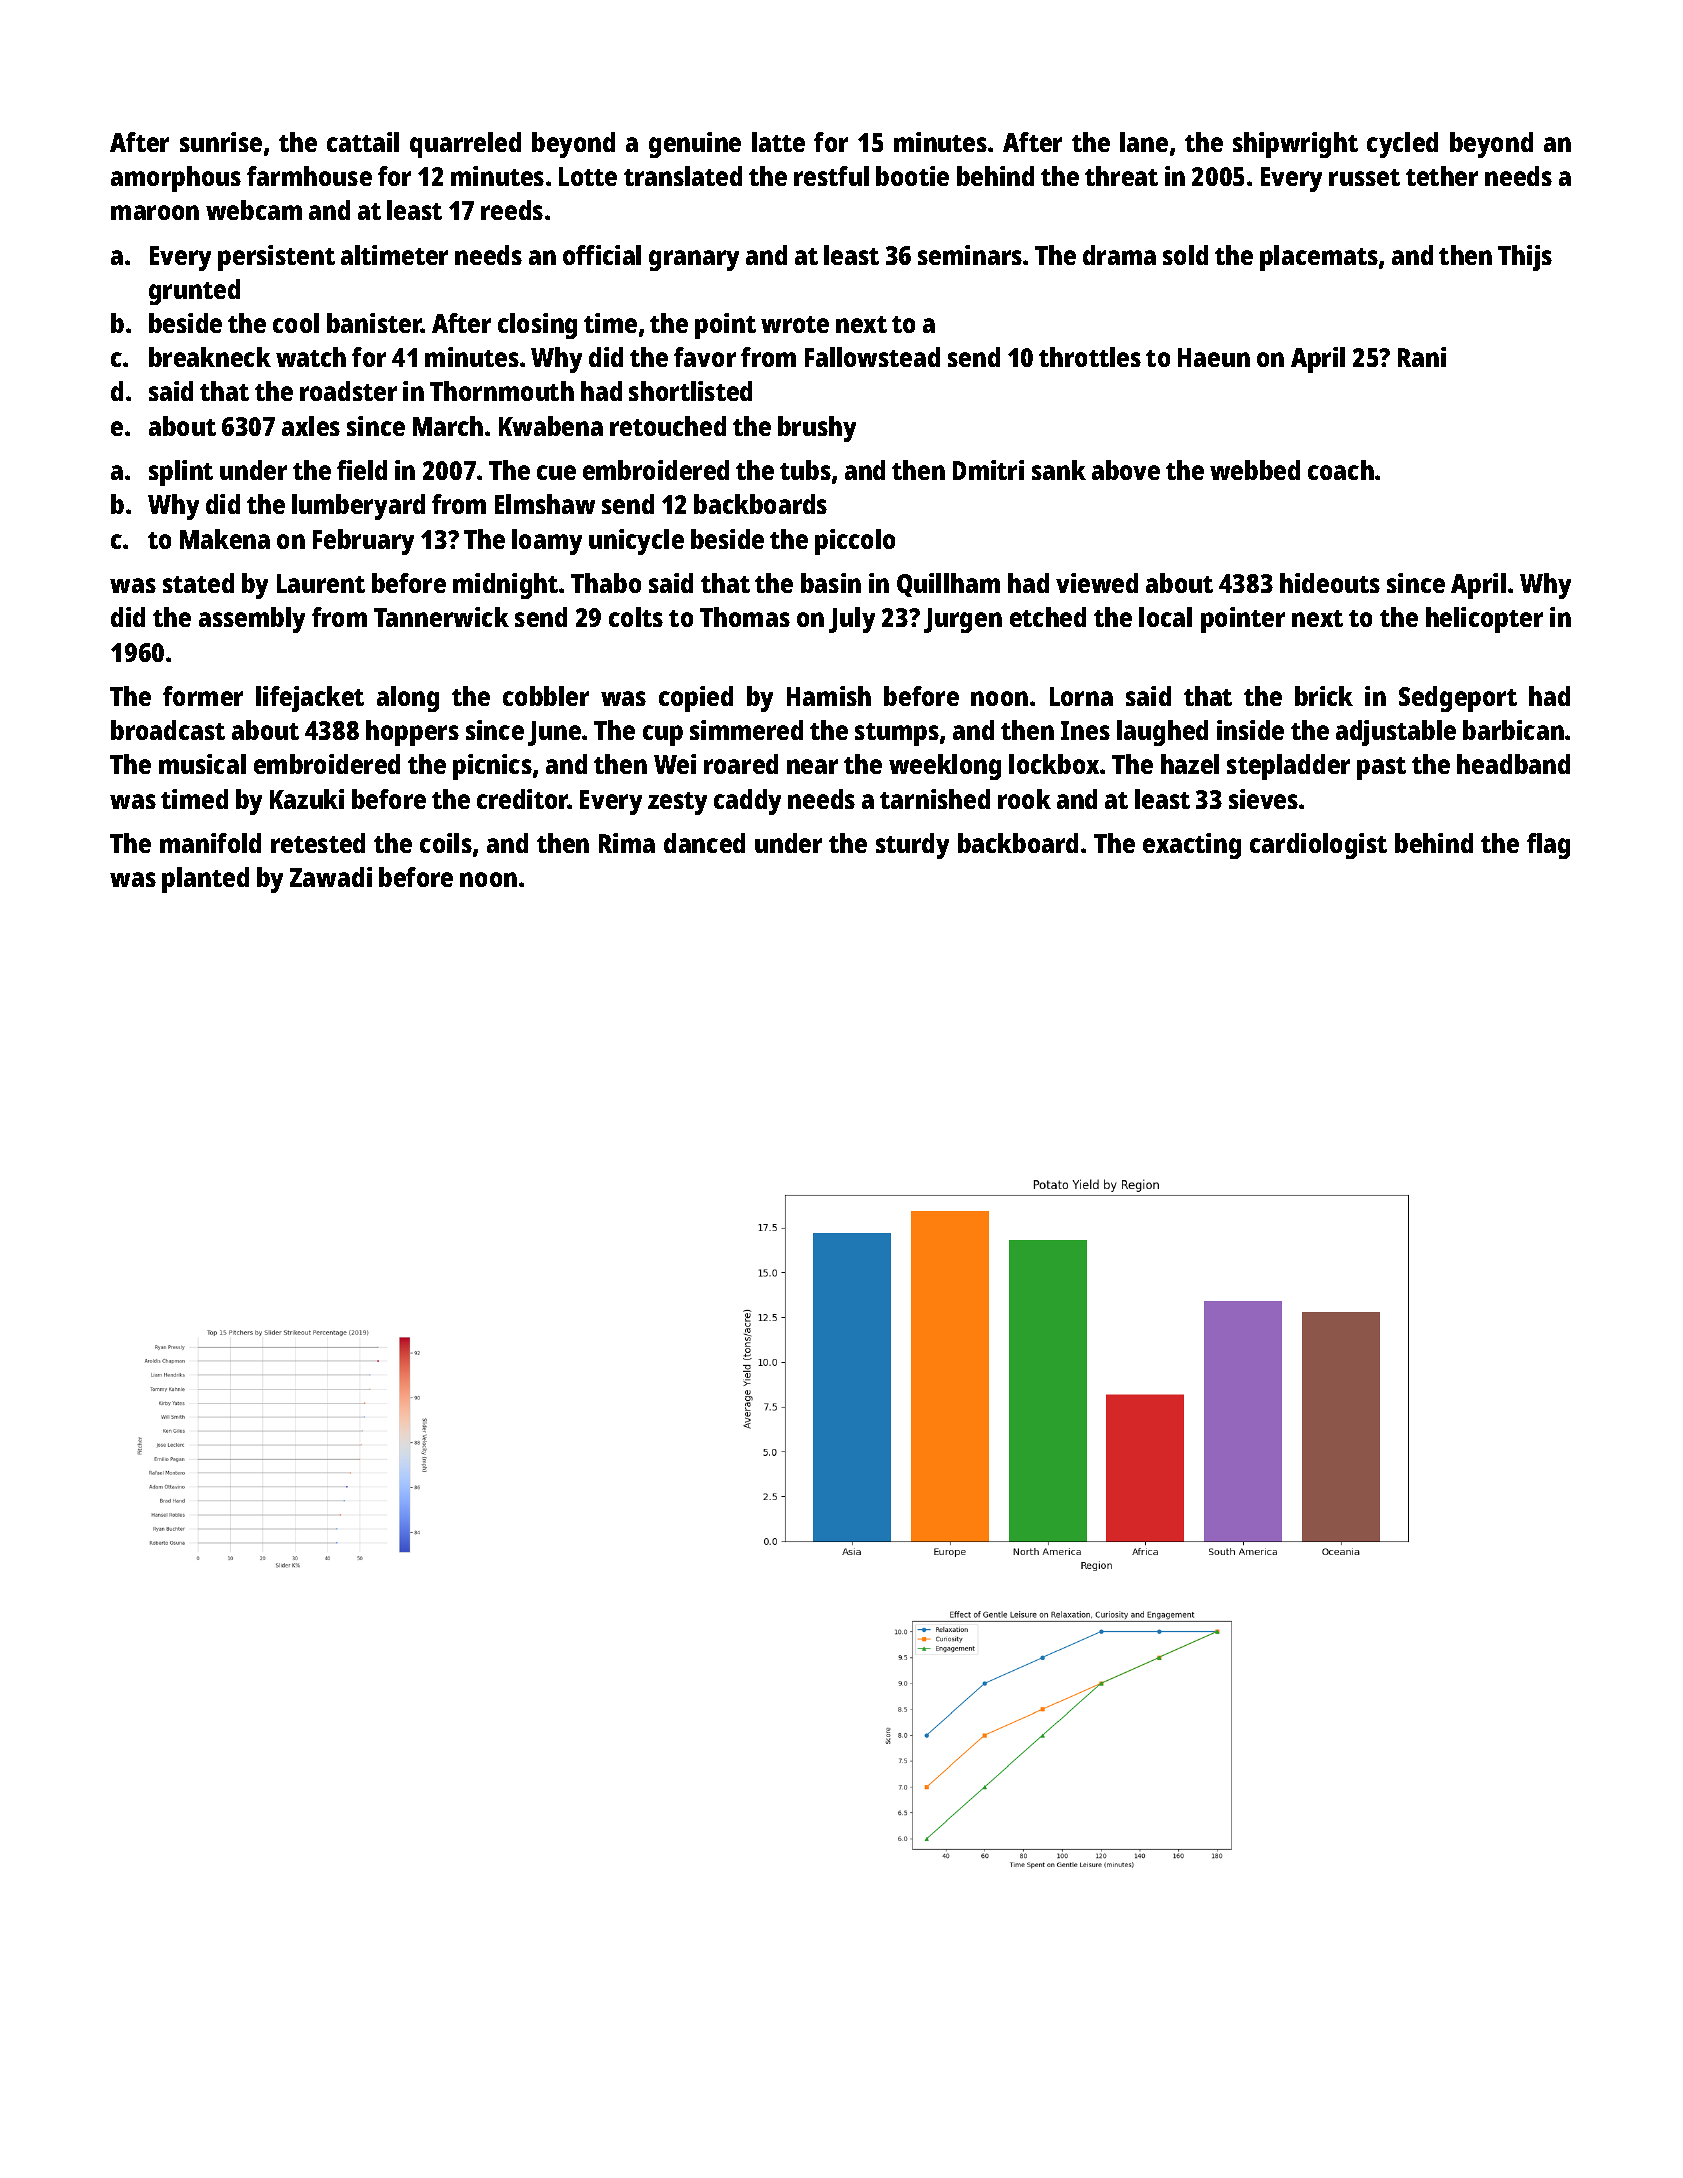  Describe the element at coordinates (897, 734) in the screenshot. I see `stumps` at that location.
